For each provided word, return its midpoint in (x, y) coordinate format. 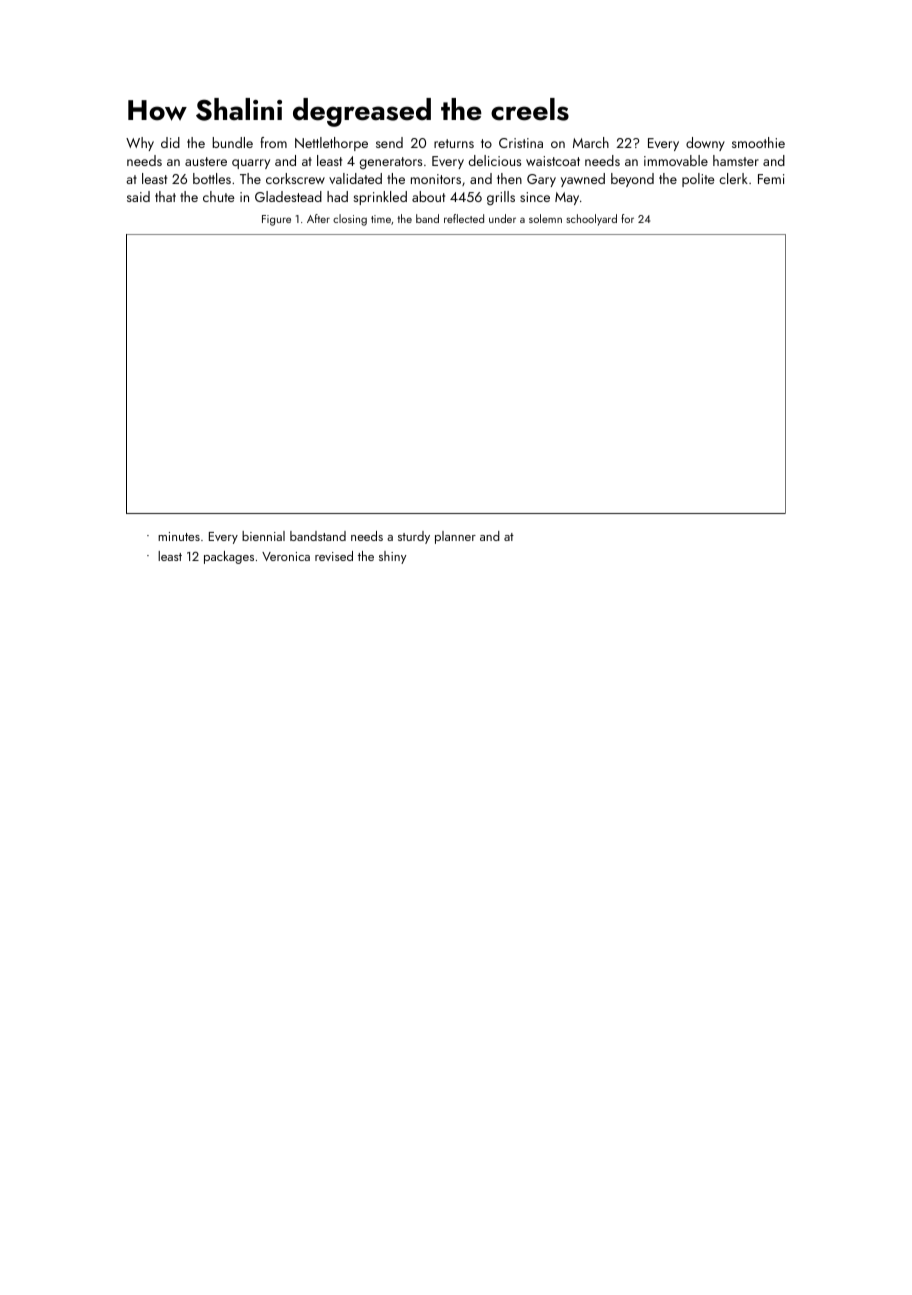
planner (455, 537)
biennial (263, 536)
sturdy (414, 537)
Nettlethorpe (331, 144)
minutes (179, 536)
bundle (232, 142)
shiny (393, 557)
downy (705, 144)
